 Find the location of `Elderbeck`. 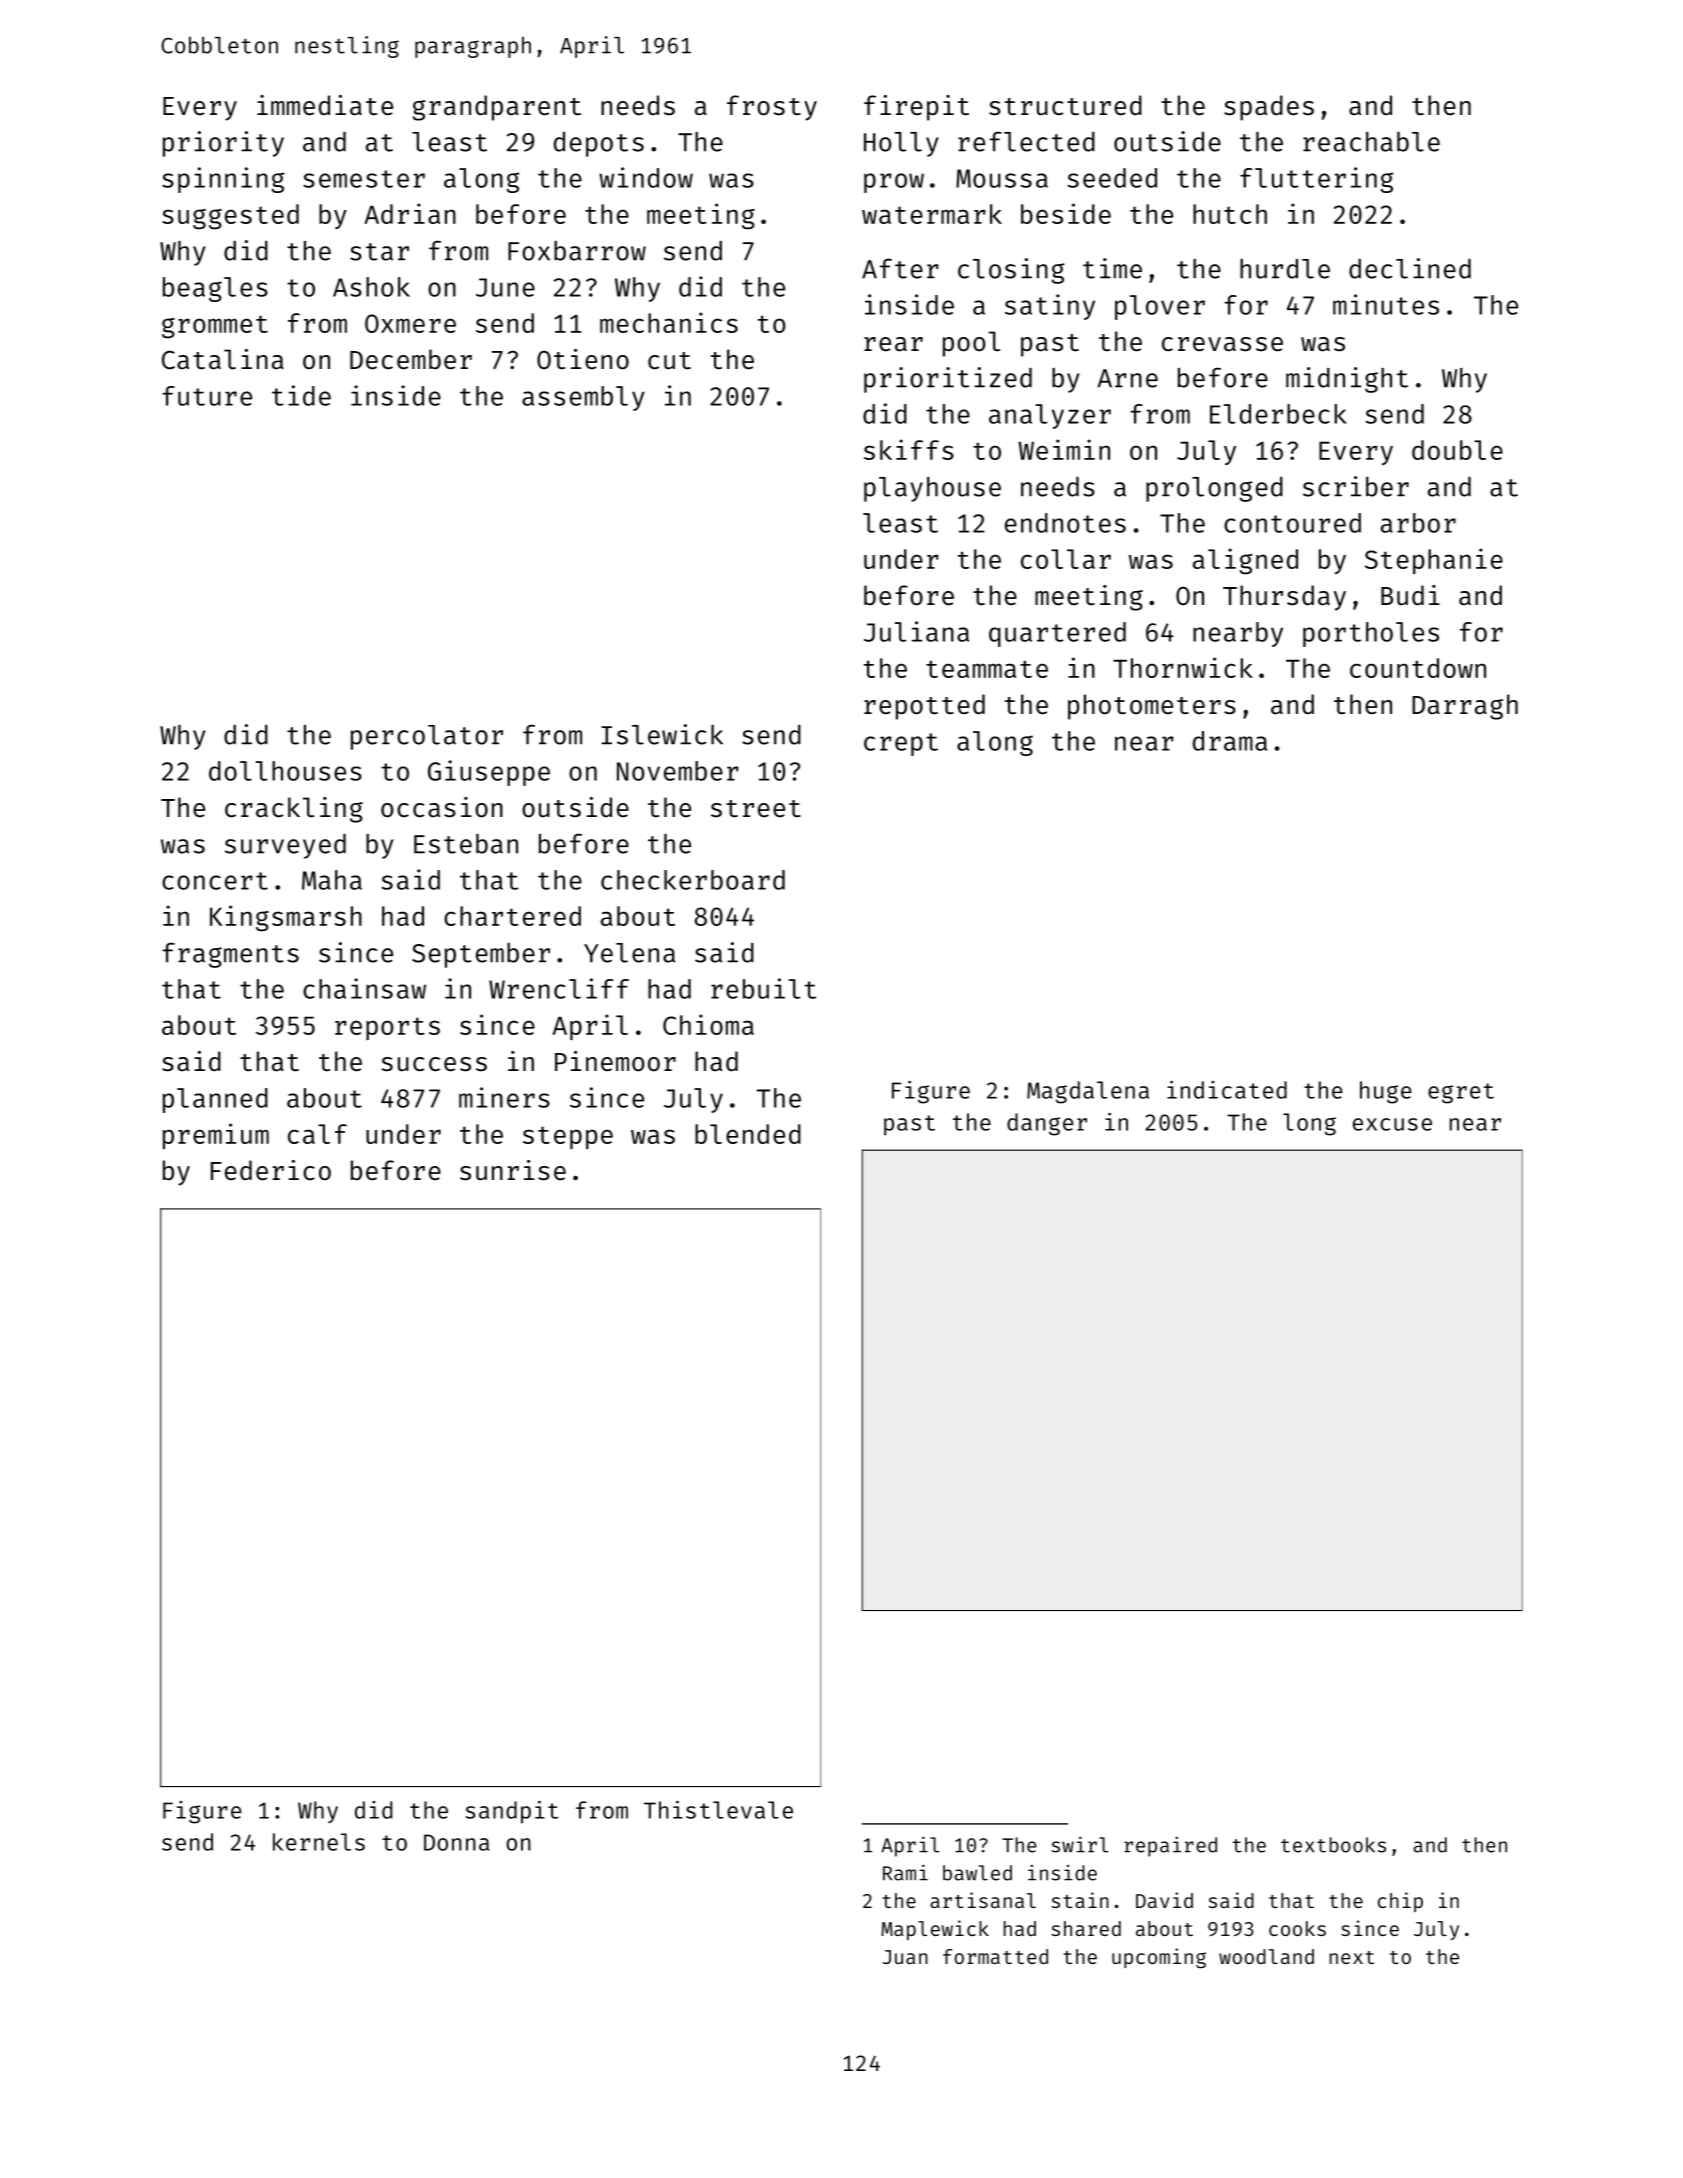

Elderbeck is located at coordinates (1278, 414).
